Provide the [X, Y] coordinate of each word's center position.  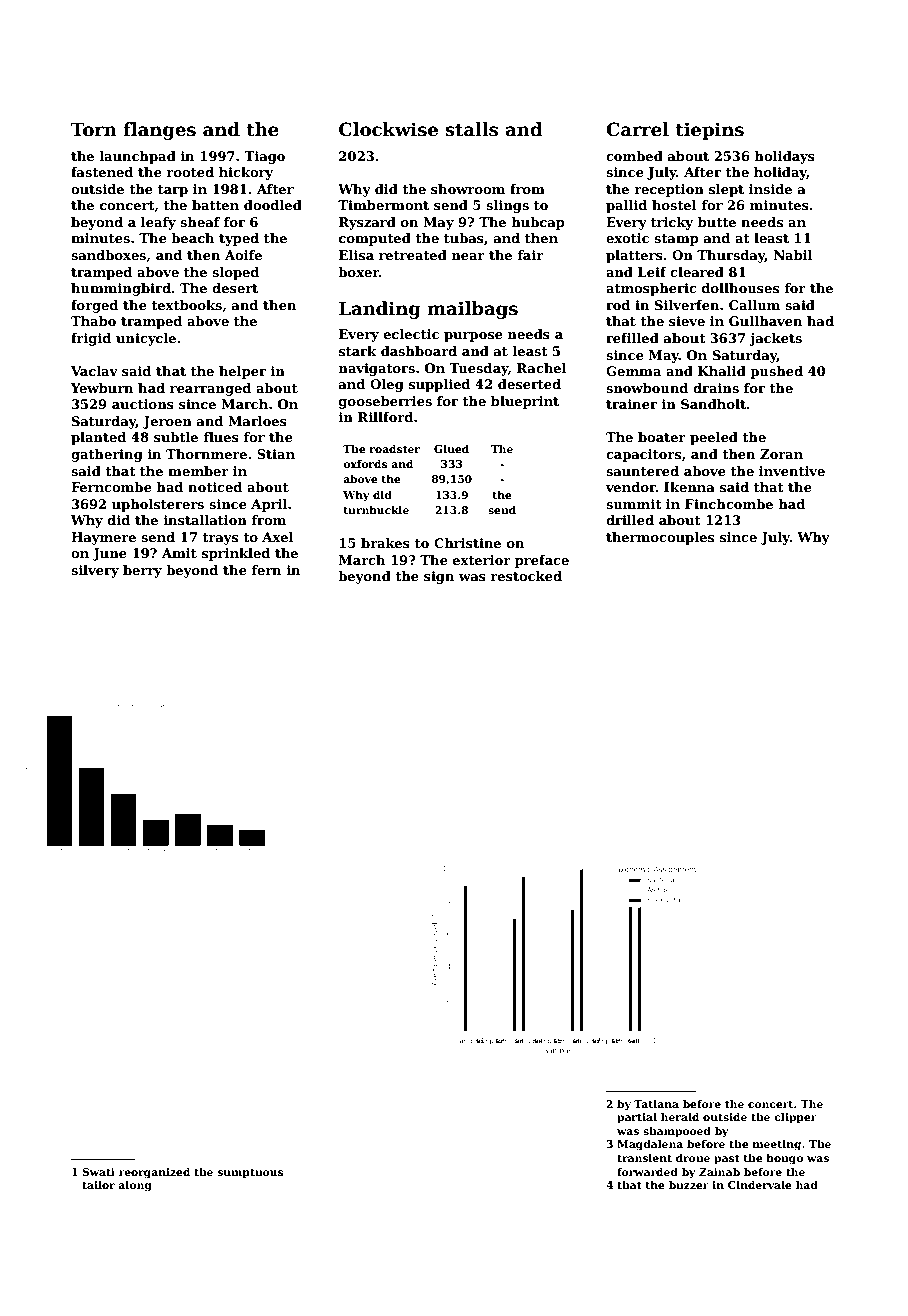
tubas [464, 238]
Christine [467, 543]
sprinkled [236, 554]
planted [98, 438]
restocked [526, 576]
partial [637, 1118]
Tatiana [656, 1104]
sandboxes [108, 255]
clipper [795, 1118]
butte [717, 222]
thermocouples [660, 538]
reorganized [154, 1173]
